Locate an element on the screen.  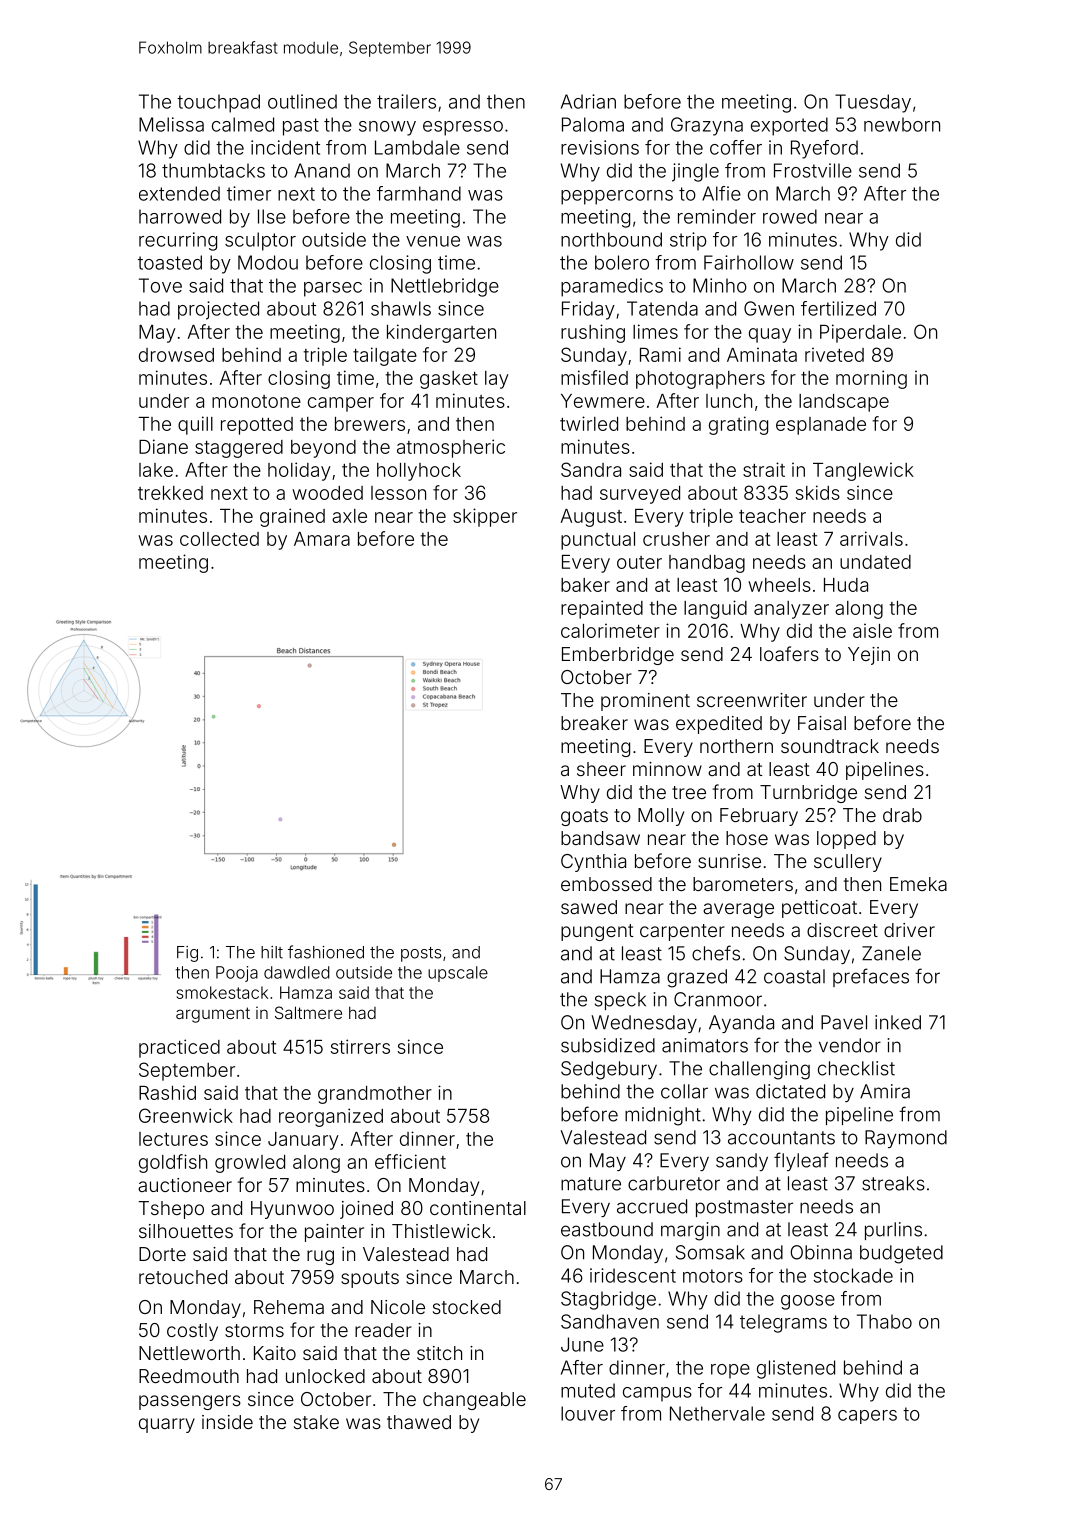
outlined is located at coordinates (302, 101).
